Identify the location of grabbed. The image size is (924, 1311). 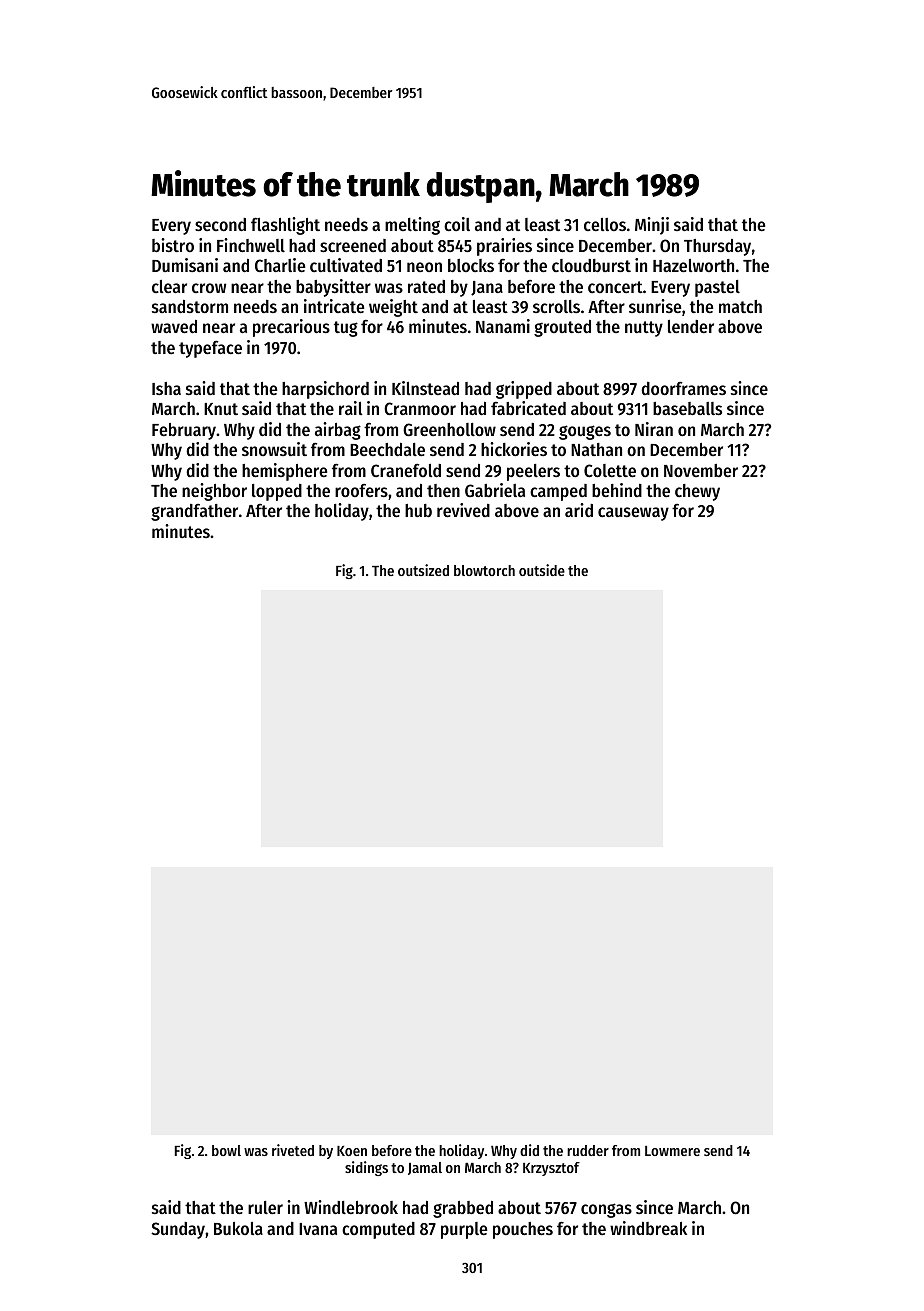
(463, 1209).
